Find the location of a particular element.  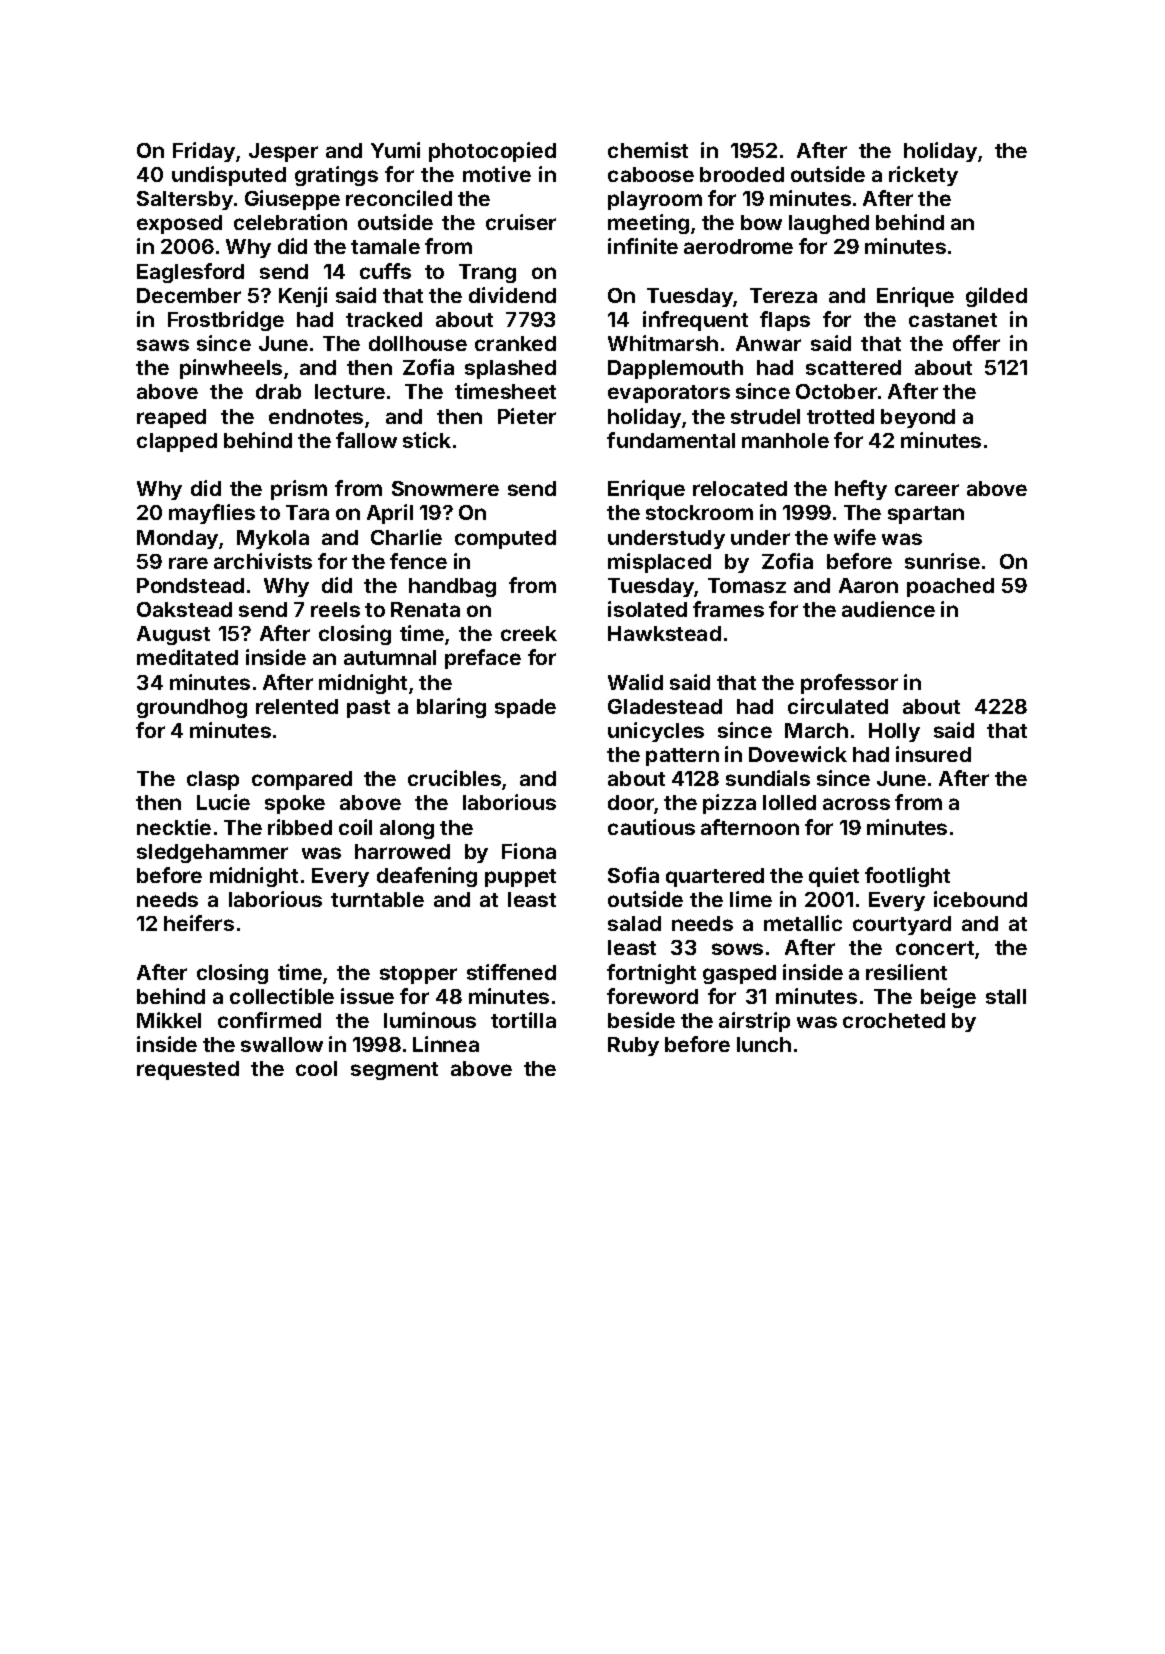

Eaglesford is located at coordinates (190, 273).
